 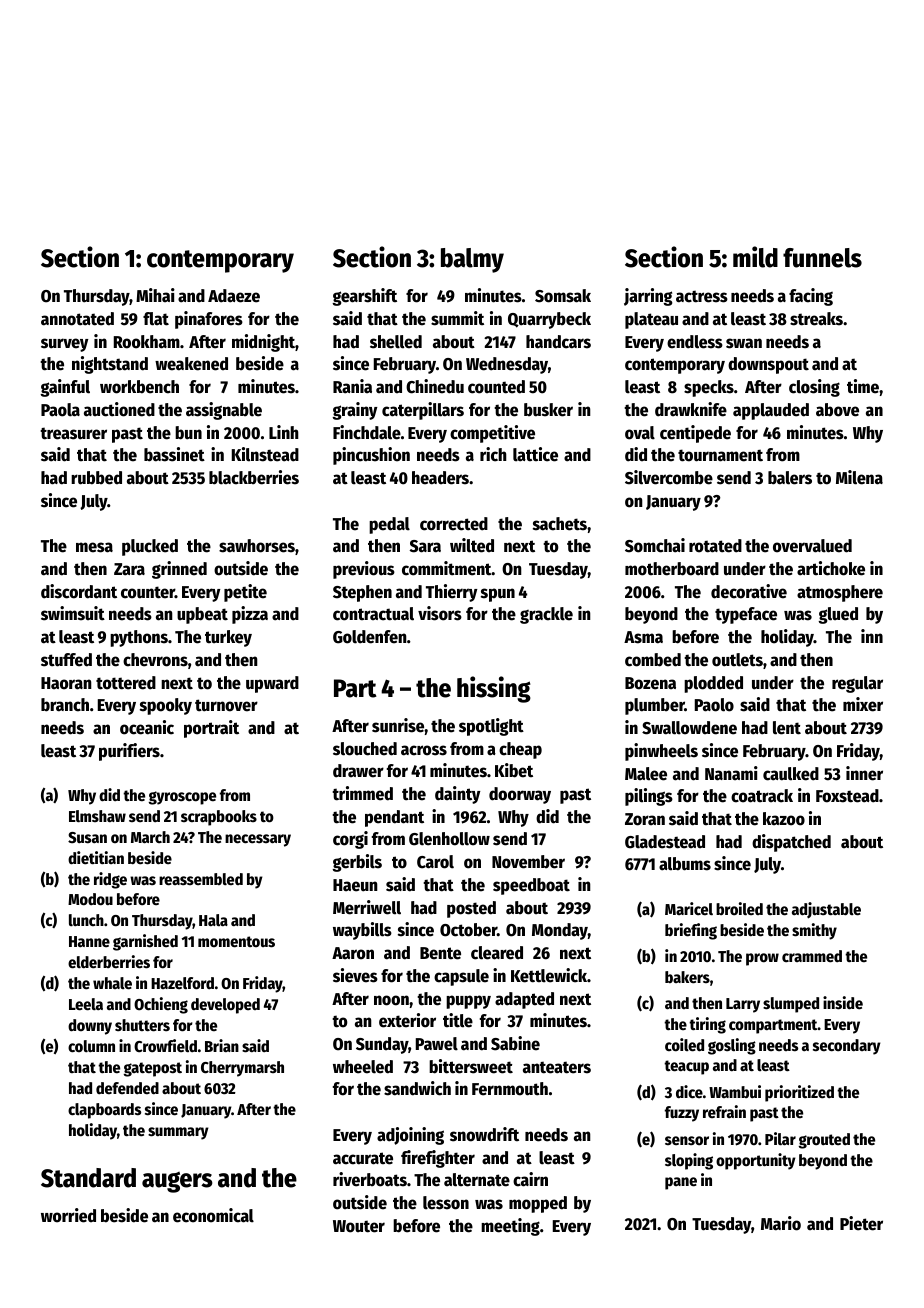 What do you see at coordinates (119, 409) in the image?
I see `auctioned` at bounding box center [119, 409].
